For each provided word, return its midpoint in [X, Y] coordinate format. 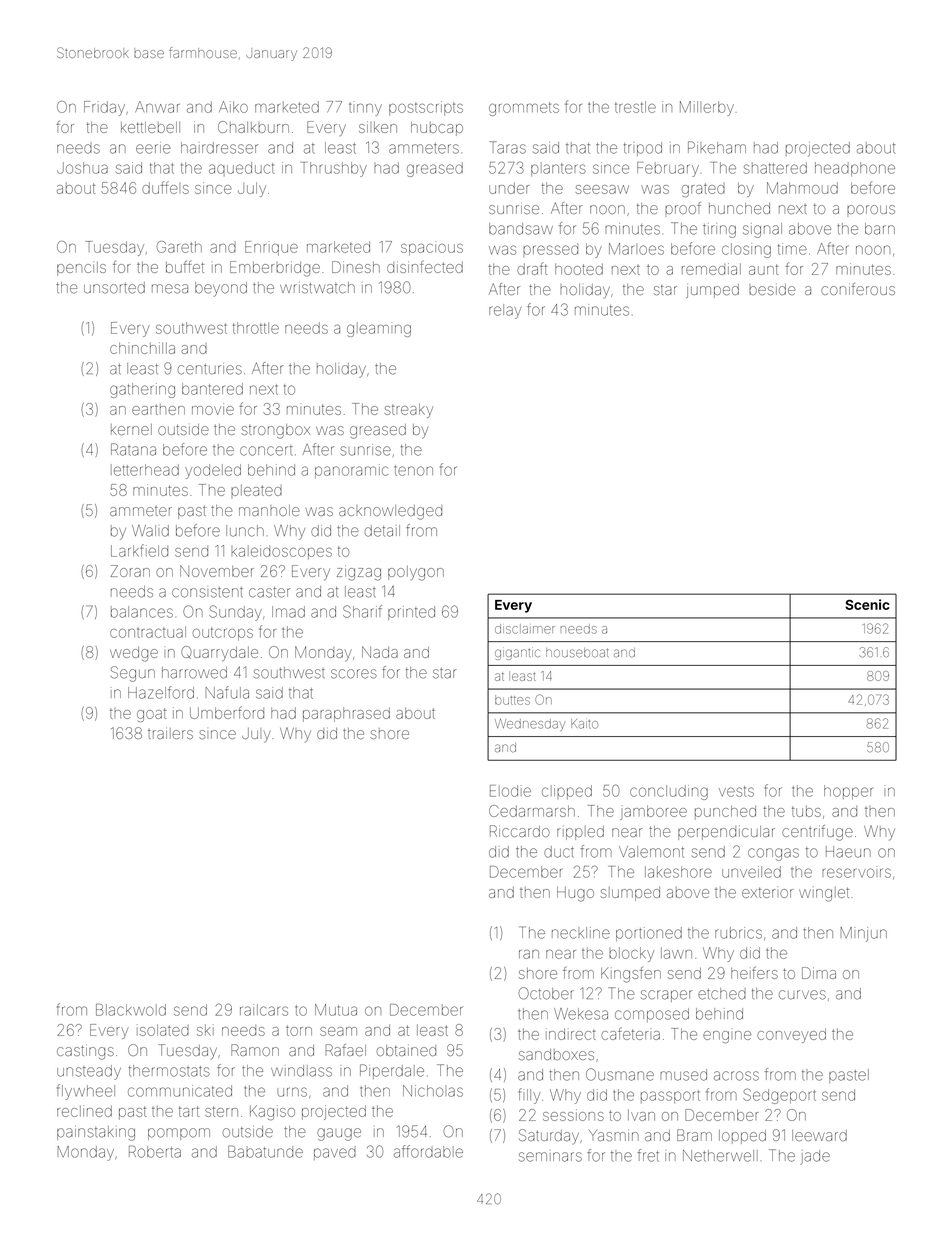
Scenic [867, 604]
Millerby [707, 108]
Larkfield [139, 550]
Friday [104, 108]
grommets [524, 109]
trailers [170, 733]
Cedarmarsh [532, 811]
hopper [848, 792]
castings [85, 1053]
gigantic [517, 654]
